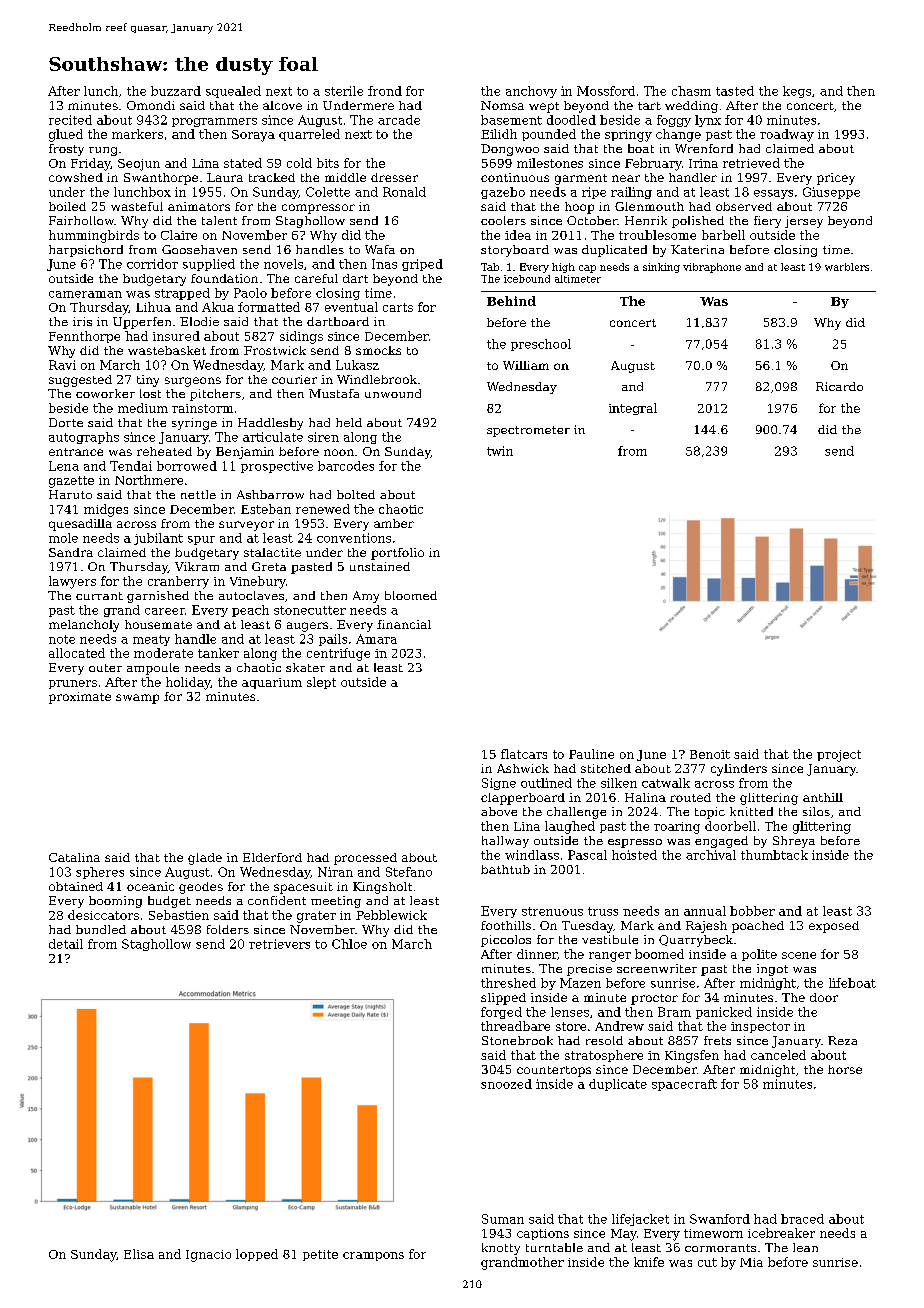 The height and width of the image is (1308, 924). I want to click on Mia, so click(751, 1262).
